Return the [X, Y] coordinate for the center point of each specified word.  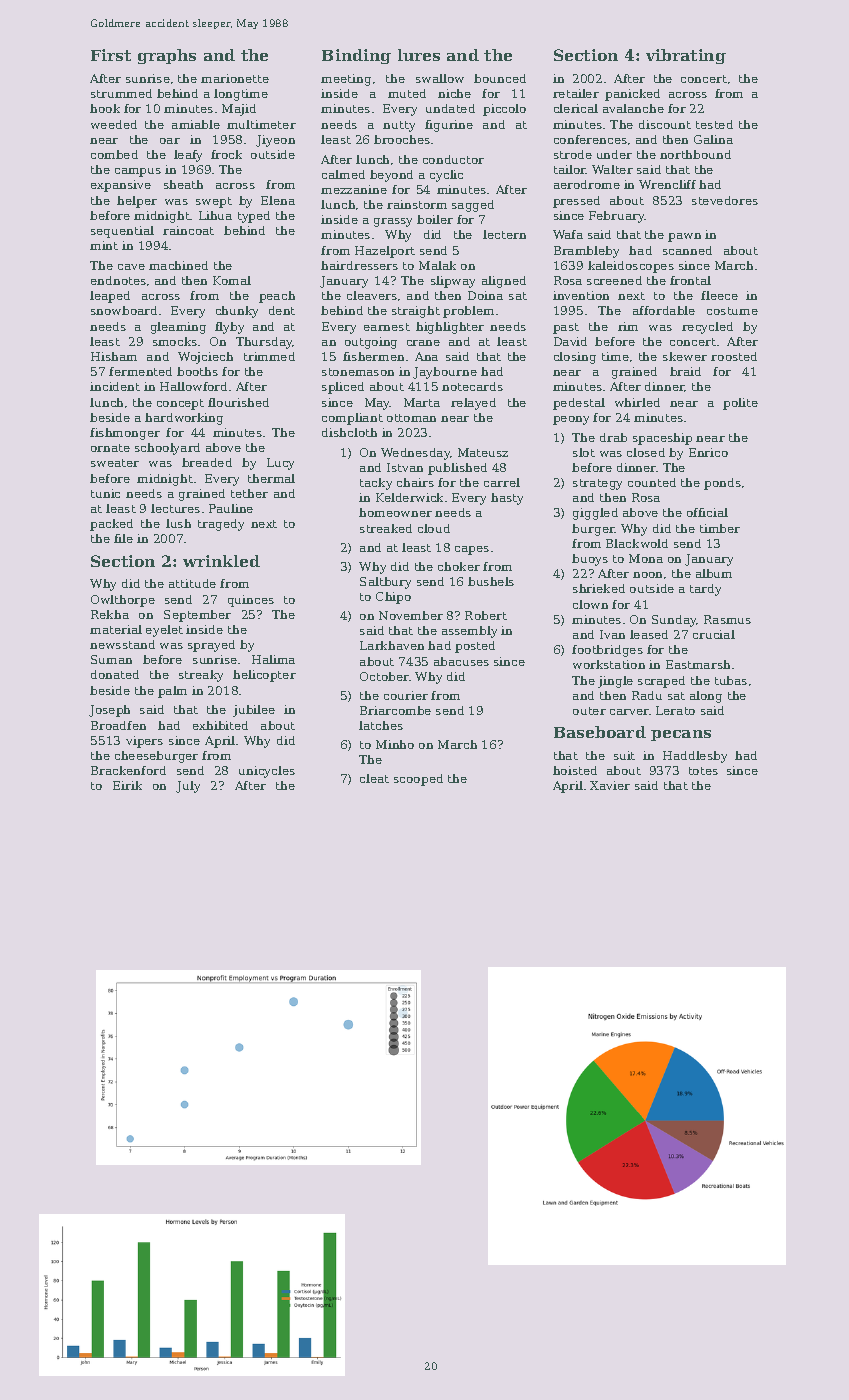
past [566, 328]
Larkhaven [392, 645]
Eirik [127, 785]
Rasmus [727, 619]
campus [138, 172]
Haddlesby [695, 757]
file [123, 538]
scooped [418, 780]
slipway [453, 282]
